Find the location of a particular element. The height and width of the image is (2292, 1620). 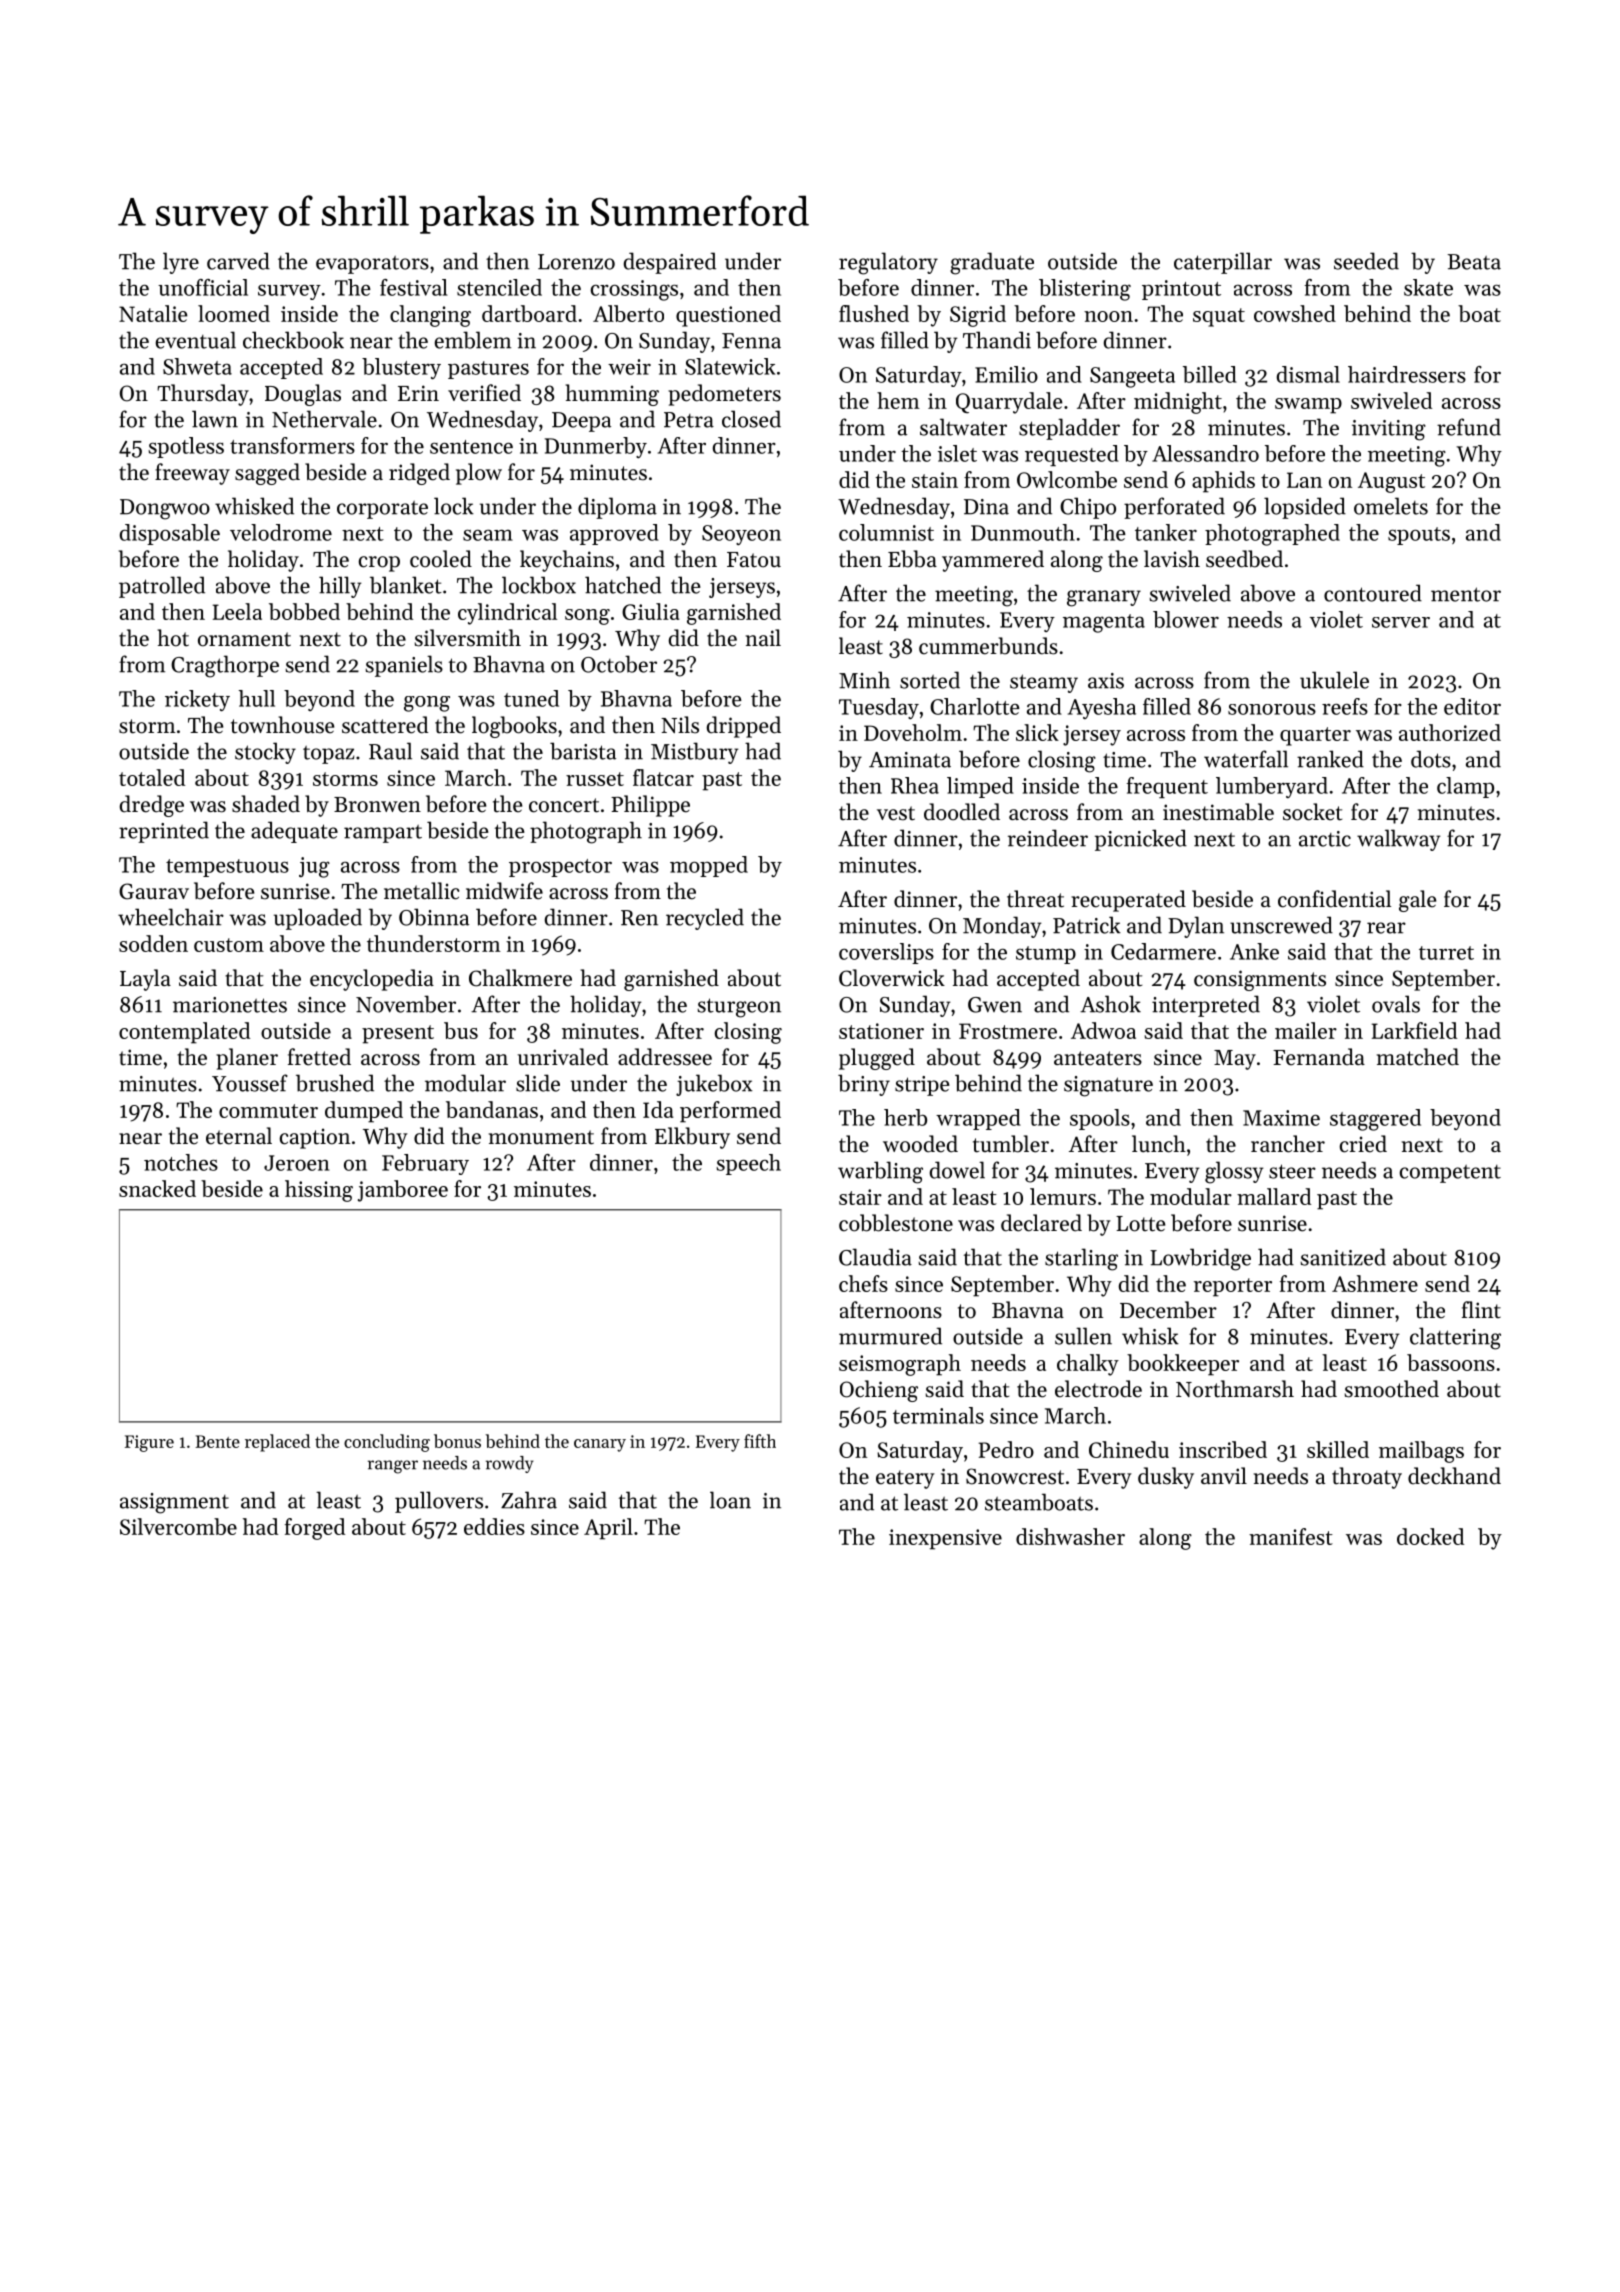

bus is located at coordinates (461, 1030).
